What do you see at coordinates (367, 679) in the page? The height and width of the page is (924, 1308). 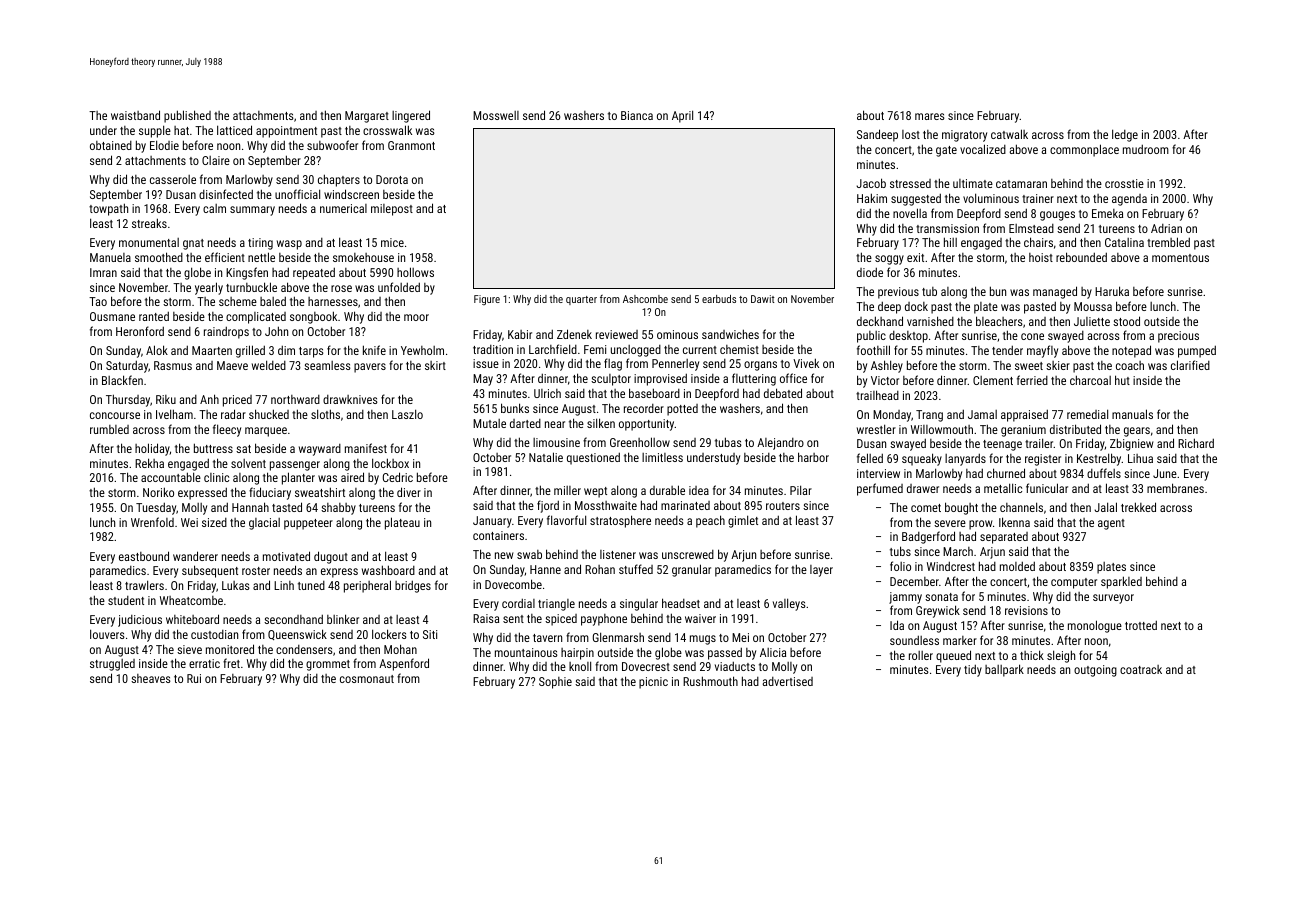 I see `cosmonaut` at bounding box center [367, 679].
